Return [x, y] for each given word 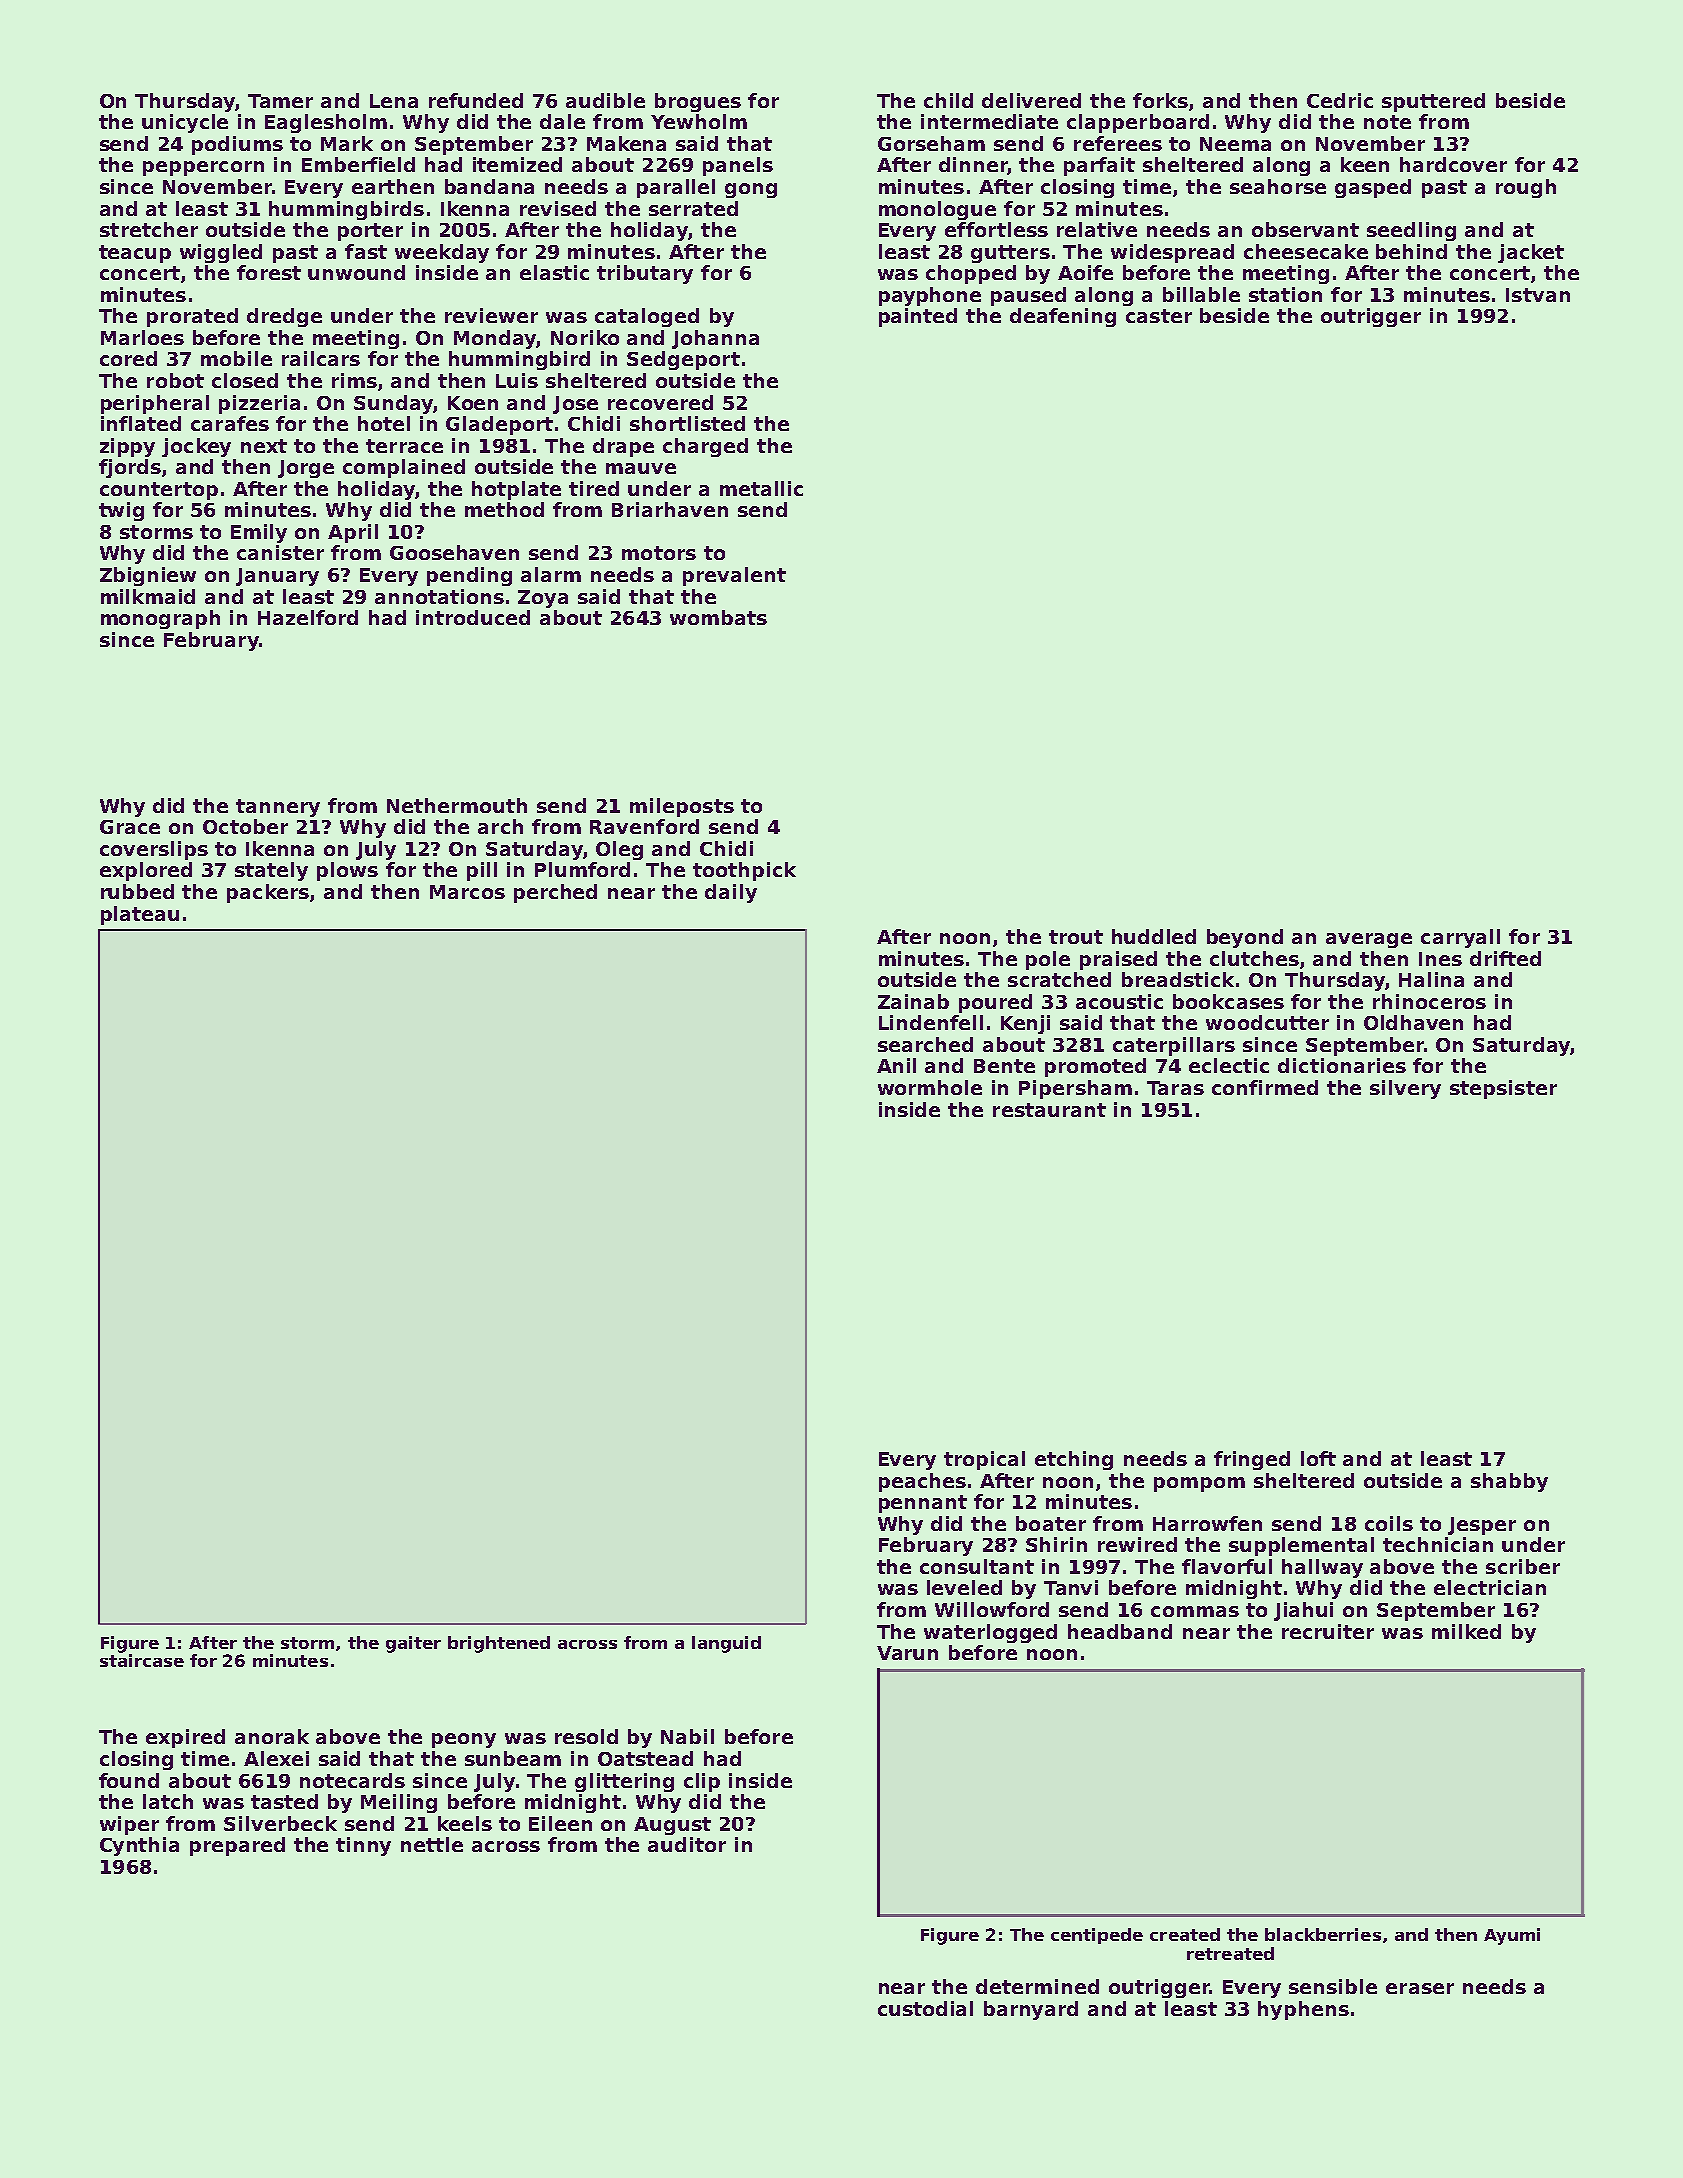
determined [1037, 1986]
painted [918, 317]
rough [1526, 188]
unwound [356, 272]
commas [1195, 1611]
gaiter [413, 1644]
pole [1048, 960]
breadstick [1178, 979]
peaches [922, 1482]
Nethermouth [457, 805]
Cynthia [139, 1846]
